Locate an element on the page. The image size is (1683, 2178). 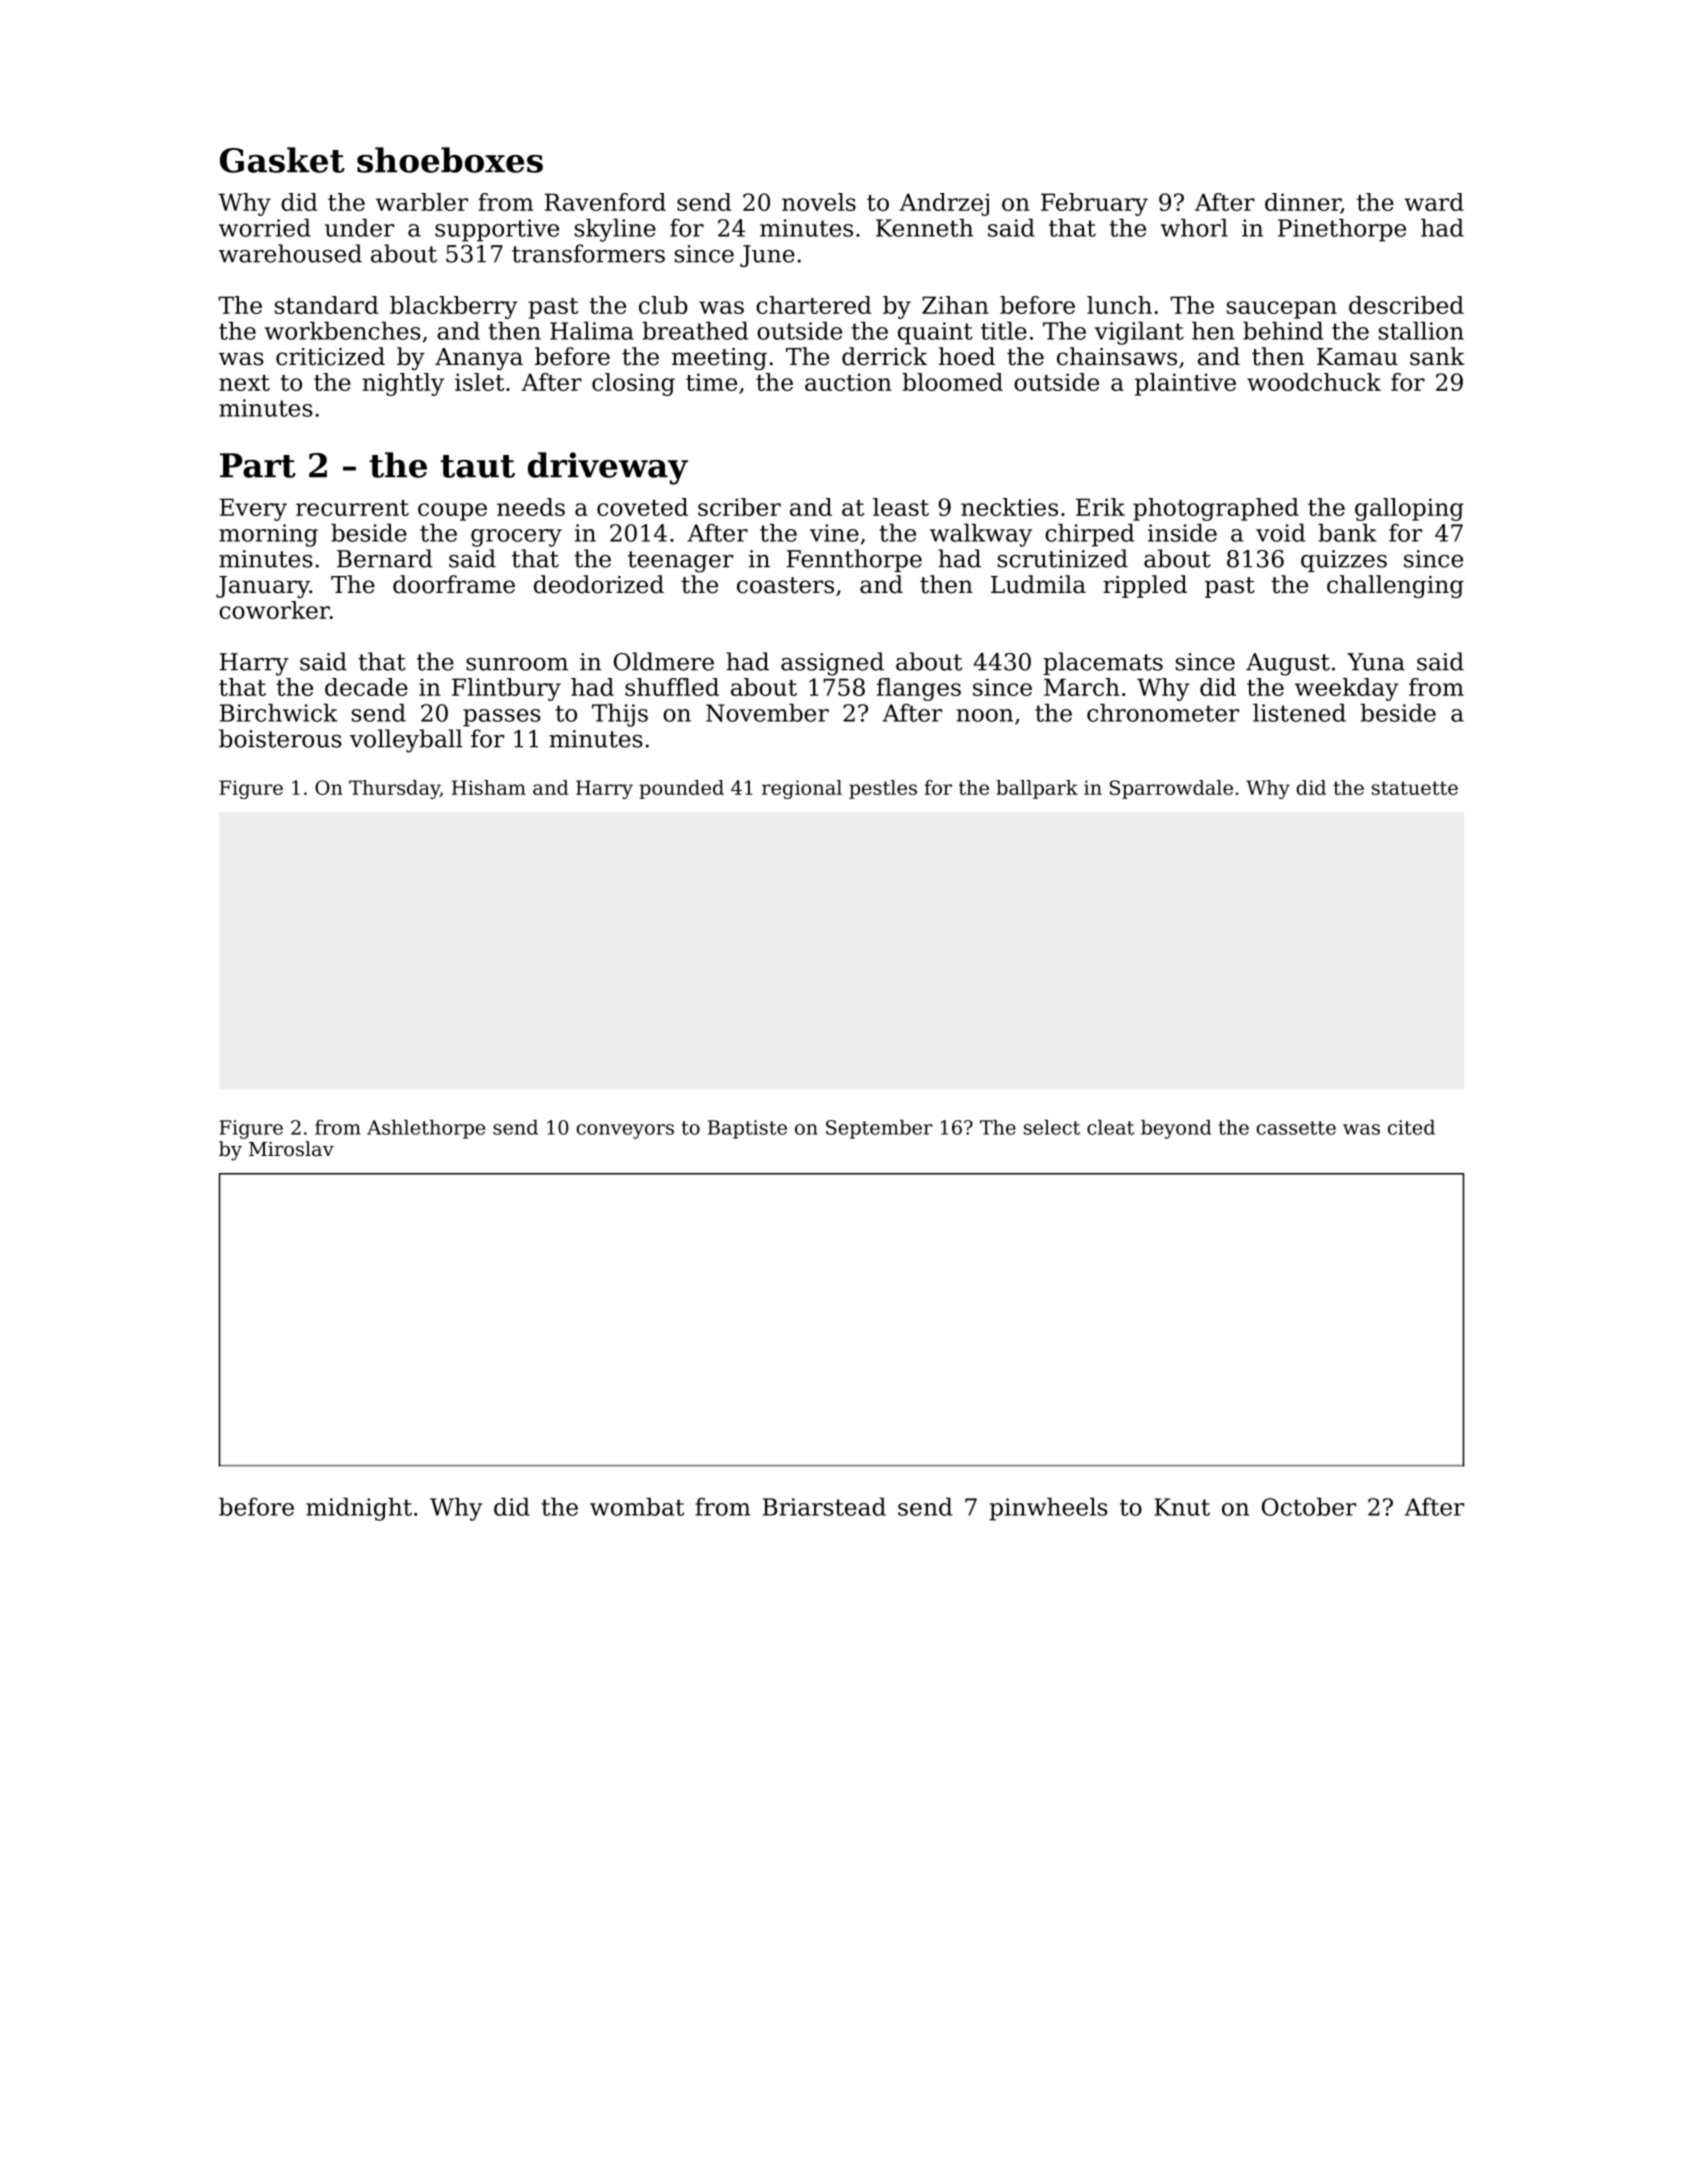
conveyors is located at coordinates (625, 1131).
